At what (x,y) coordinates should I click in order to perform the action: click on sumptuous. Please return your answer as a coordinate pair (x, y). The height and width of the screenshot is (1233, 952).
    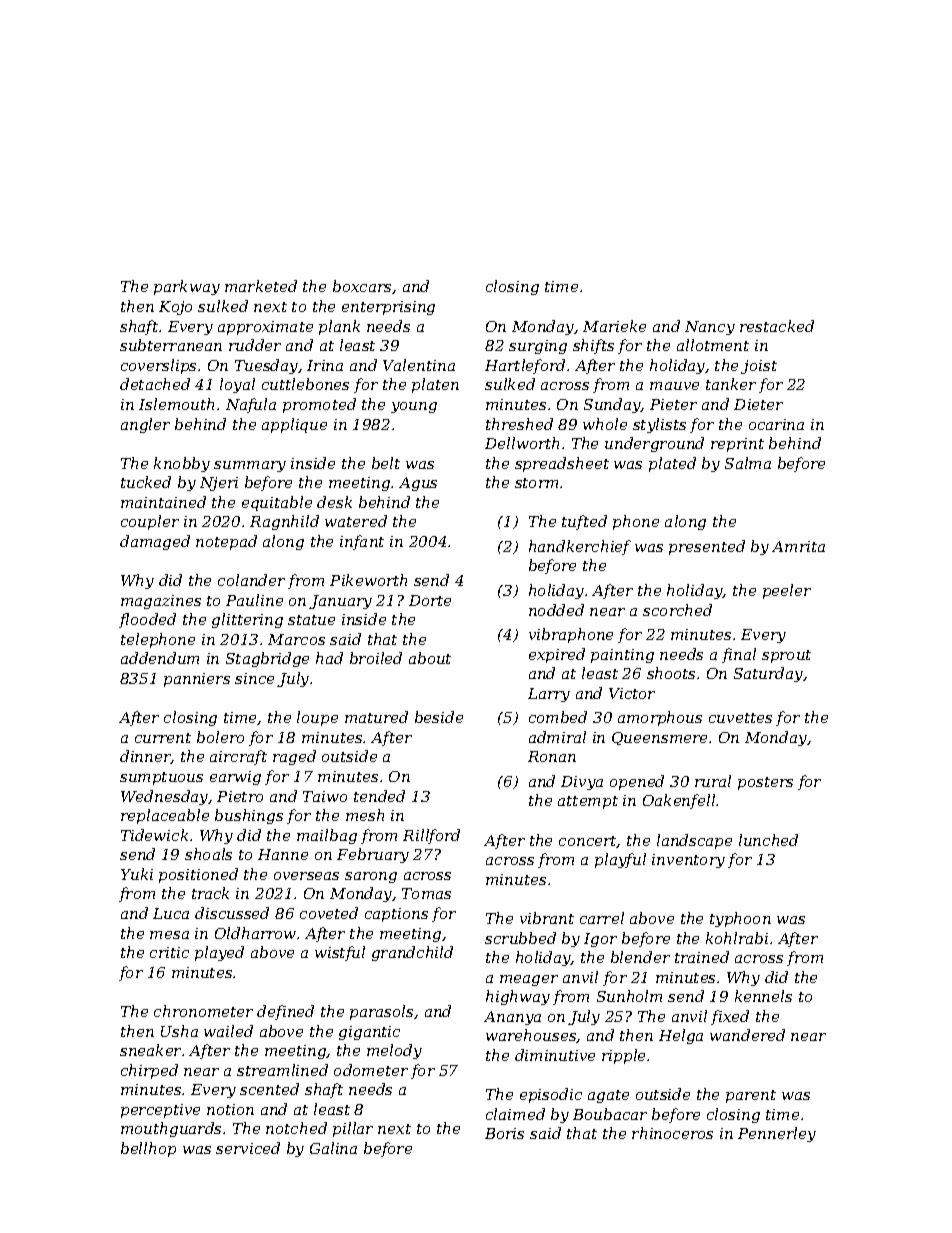
    Looking at the image, I should click on (161, 778).
